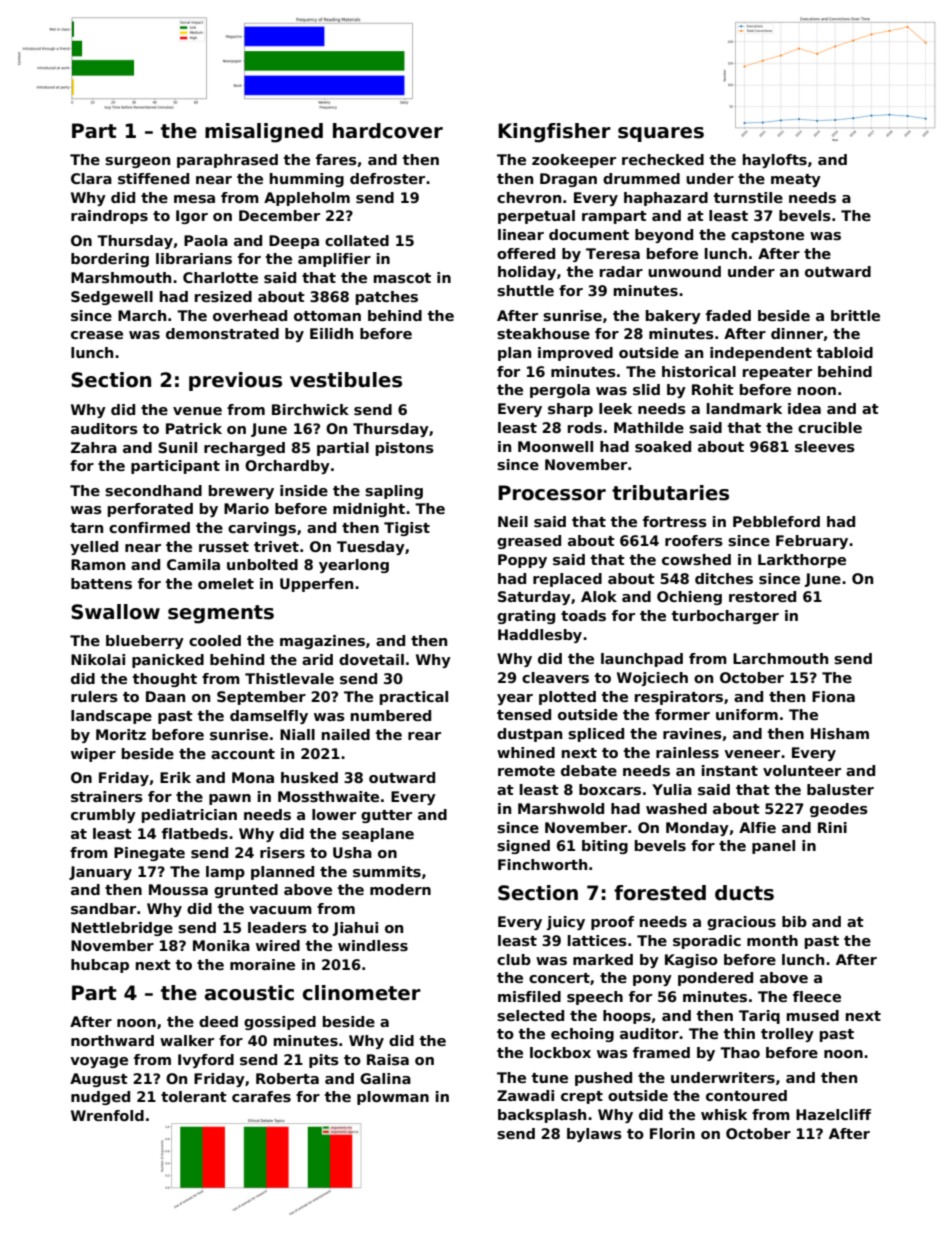 The image size is (952, 1233). What do you see at coordinates (393, 1098) in the page?
I see `plowman` at bounding box center [393, 1098].
